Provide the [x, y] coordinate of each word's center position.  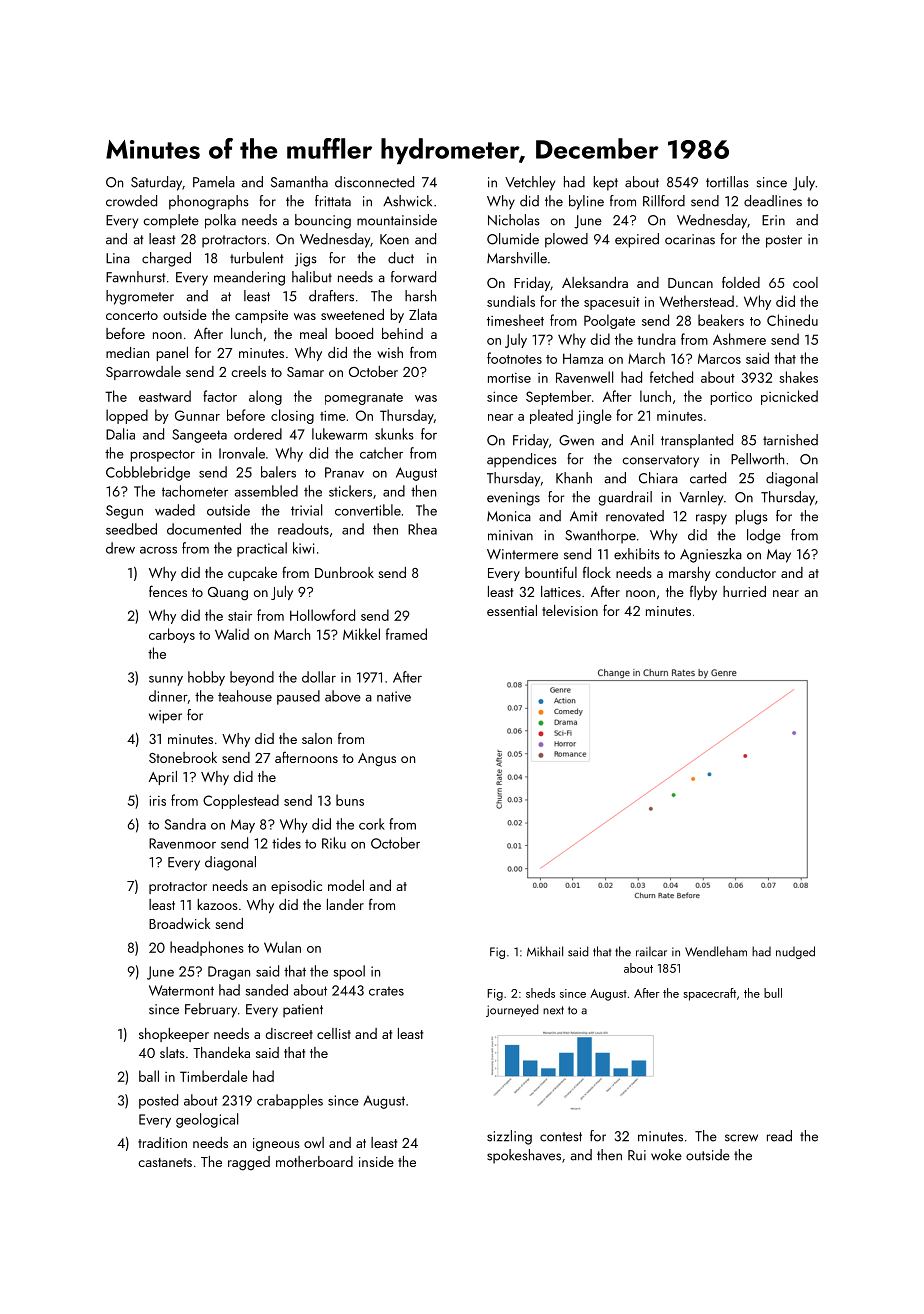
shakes [798, 377]
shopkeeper [174, 1035]
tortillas [727, 182]
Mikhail [545, 951]
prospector [162, 456]
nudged [795, 952]
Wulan [282, 947]
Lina [118, 258]
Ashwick [407, 201]
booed [354, 333]
